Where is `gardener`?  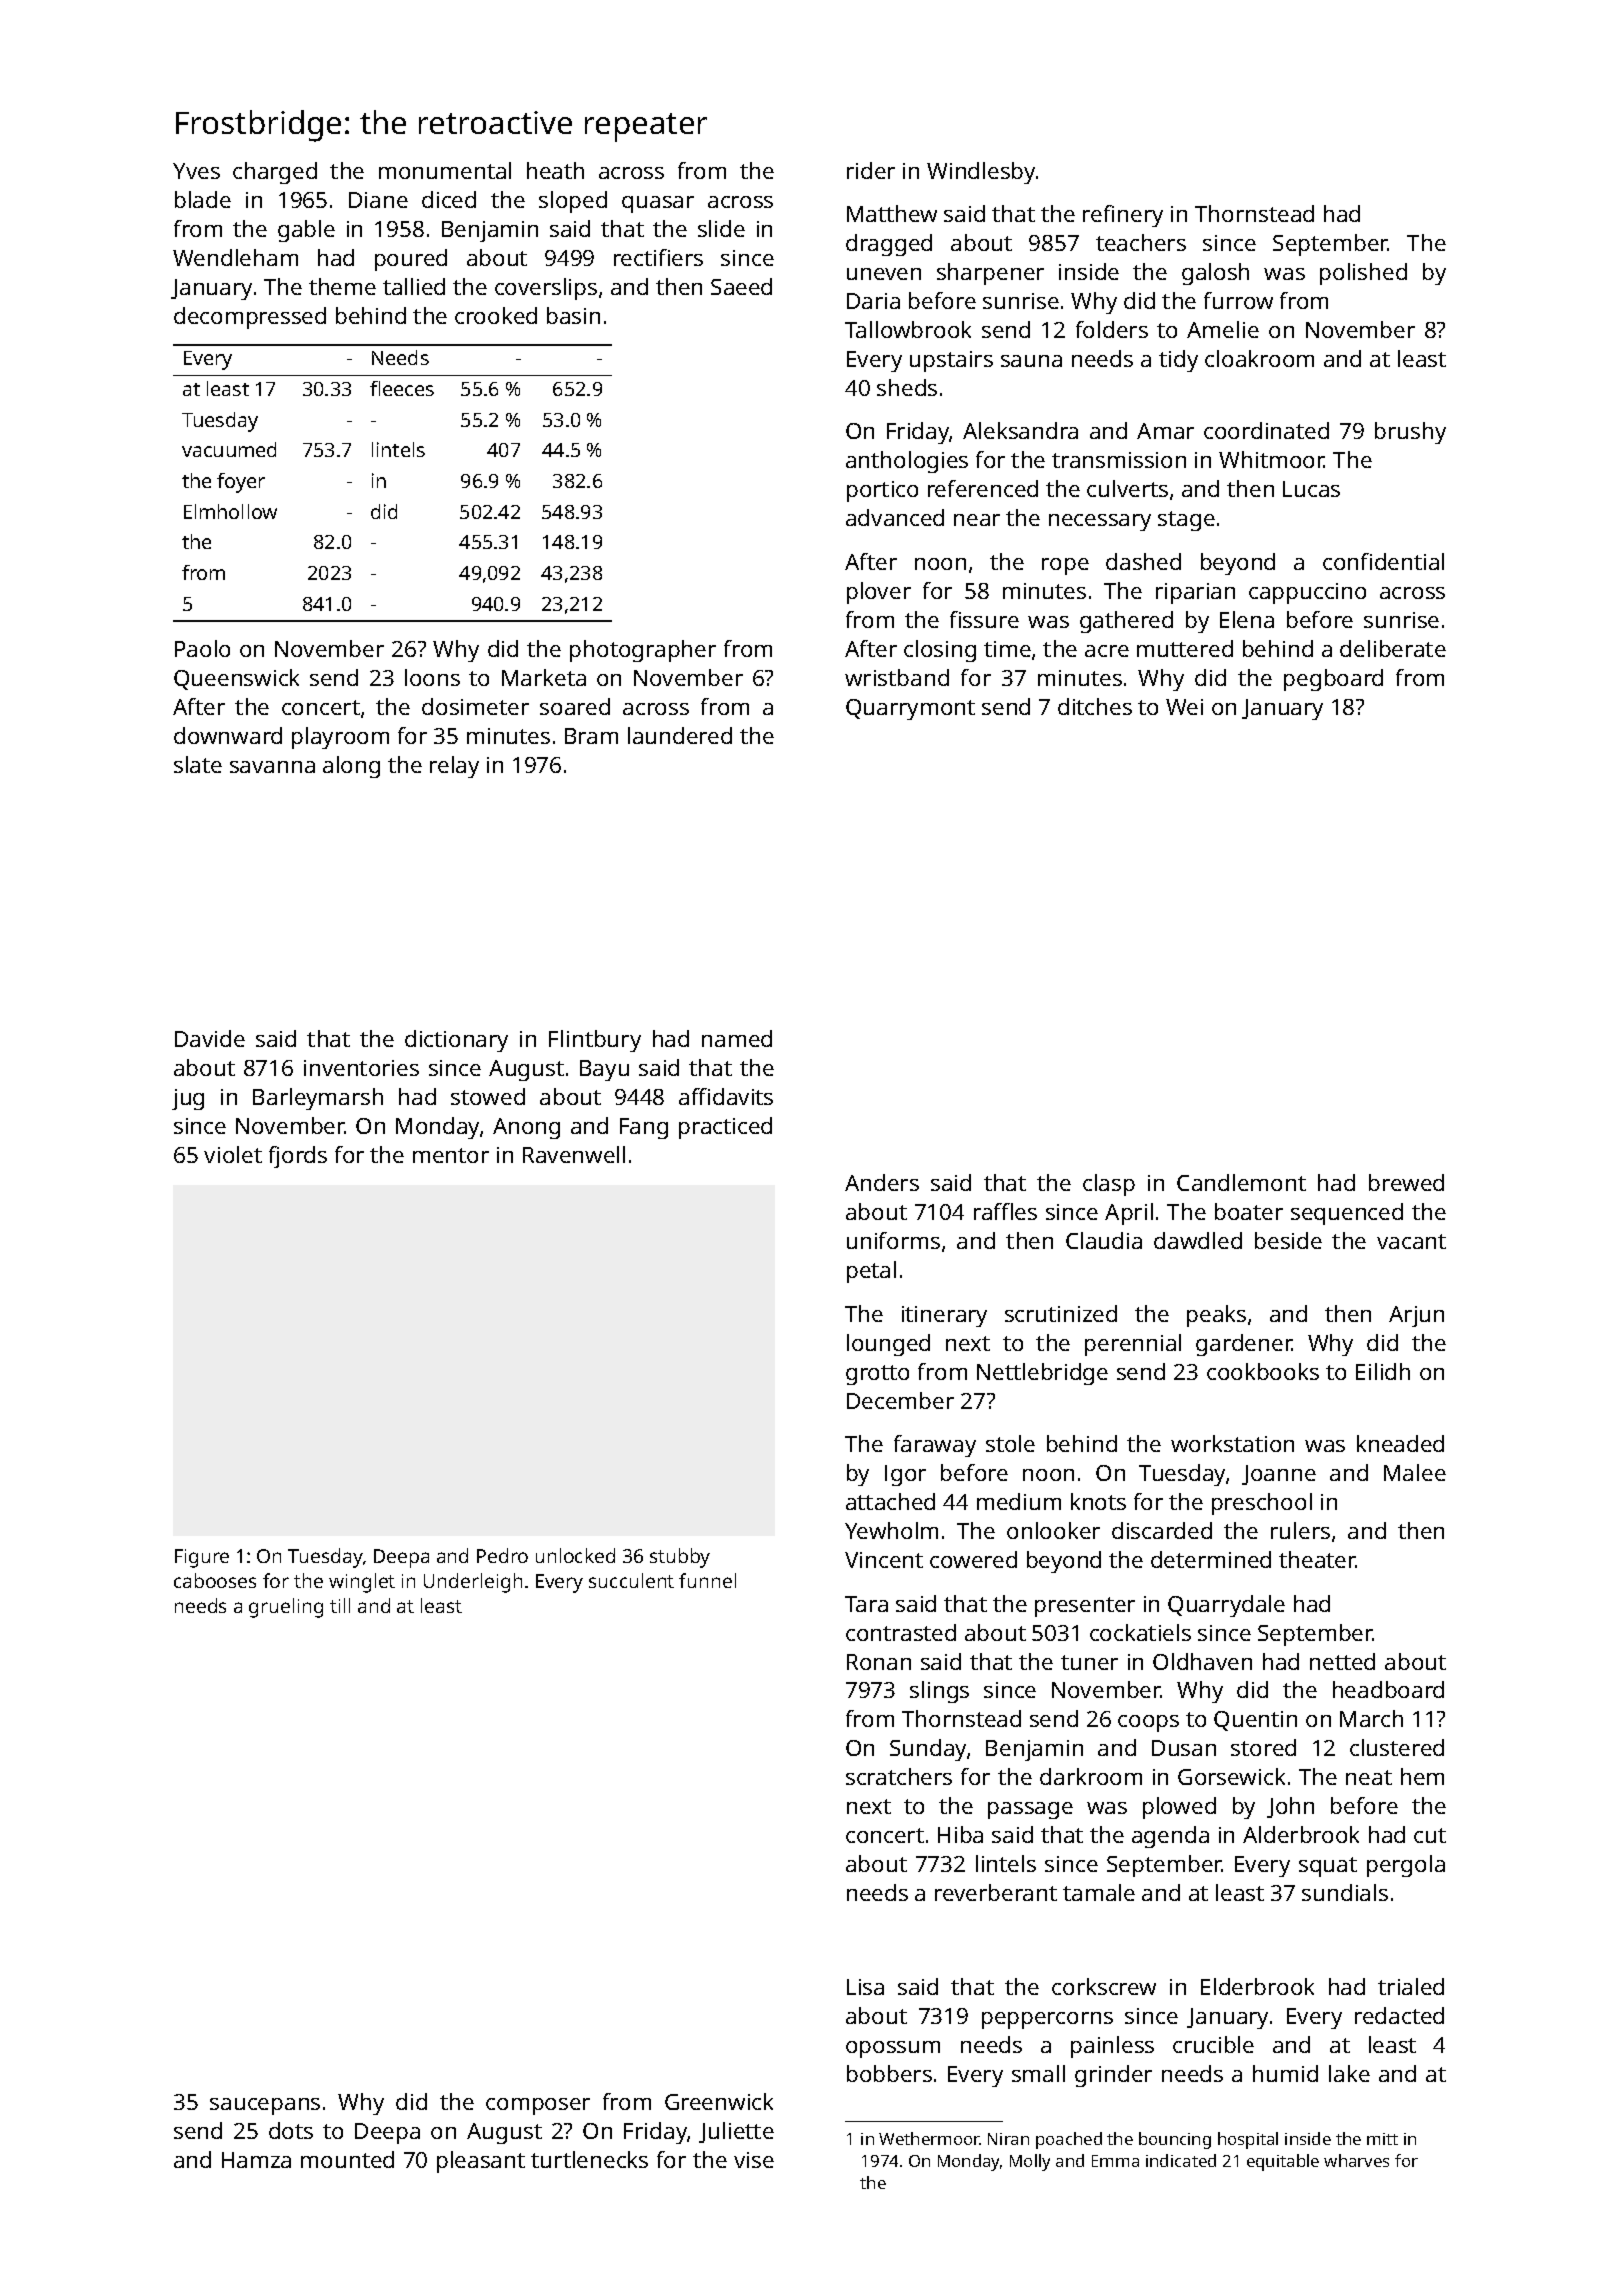 gardener is located at coordinates (1244, 1345).
